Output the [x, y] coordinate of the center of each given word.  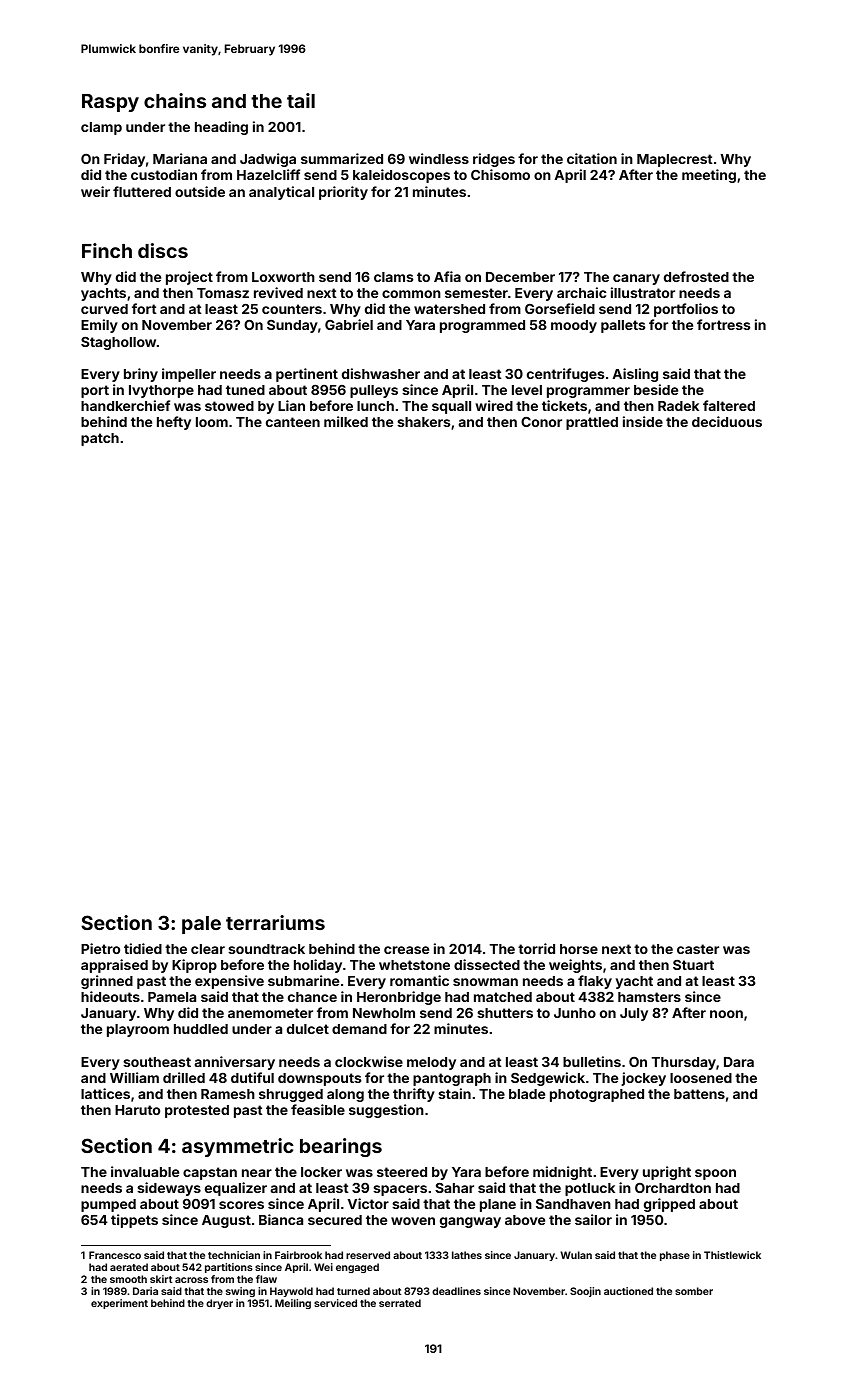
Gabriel [349, 324]
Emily [99, 326]
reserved [368, 1255]
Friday [124, 160]
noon [726, 1014]
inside [643, 421]
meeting [709, 176]
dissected [487, 964]
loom [212, 422]
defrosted [696, 276]
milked [346, 421]
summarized [342, 158]
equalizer [236, 1189]
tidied [143, 948]
